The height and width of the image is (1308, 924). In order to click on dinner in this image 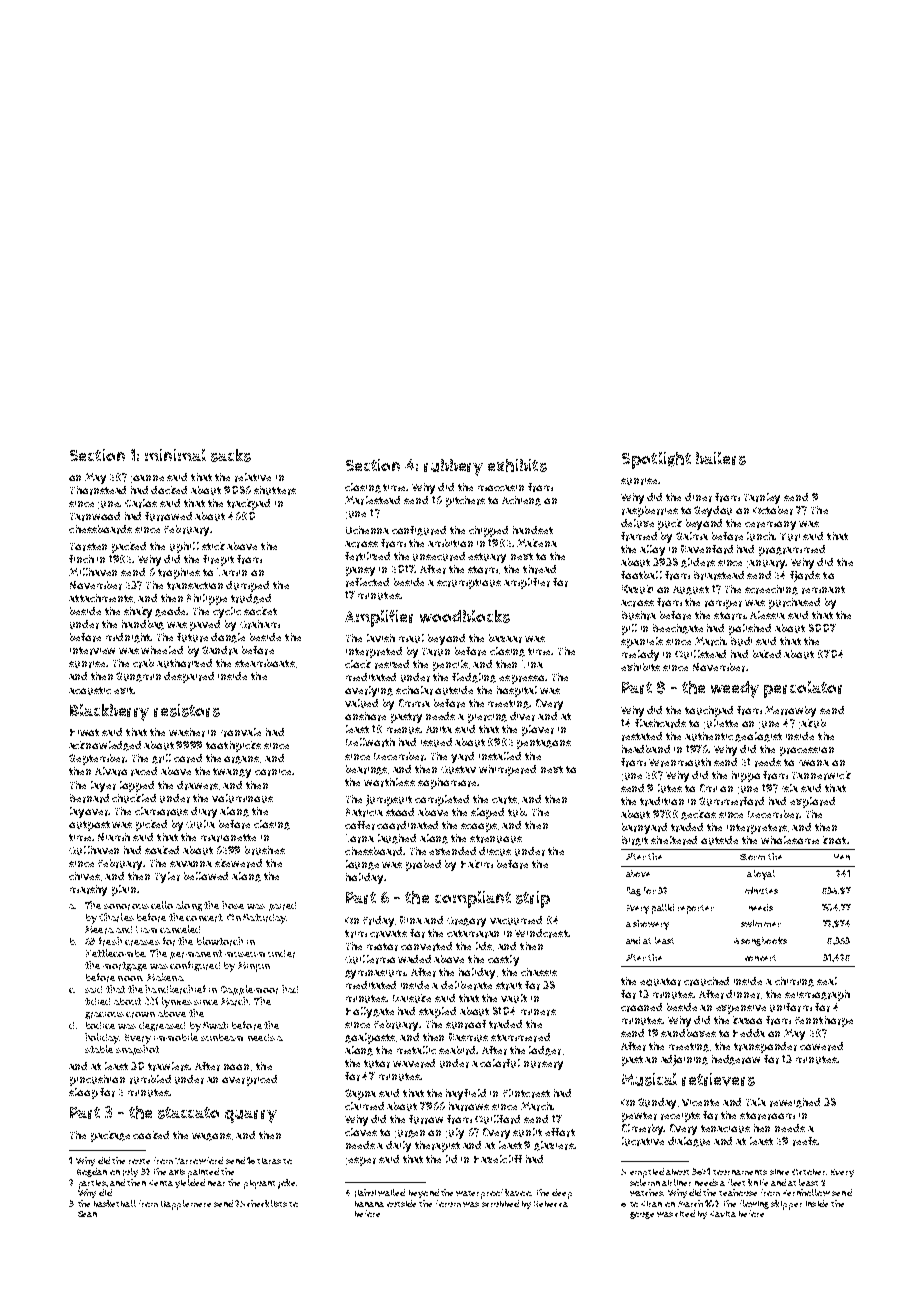, I will do `click(743, 994)`.
